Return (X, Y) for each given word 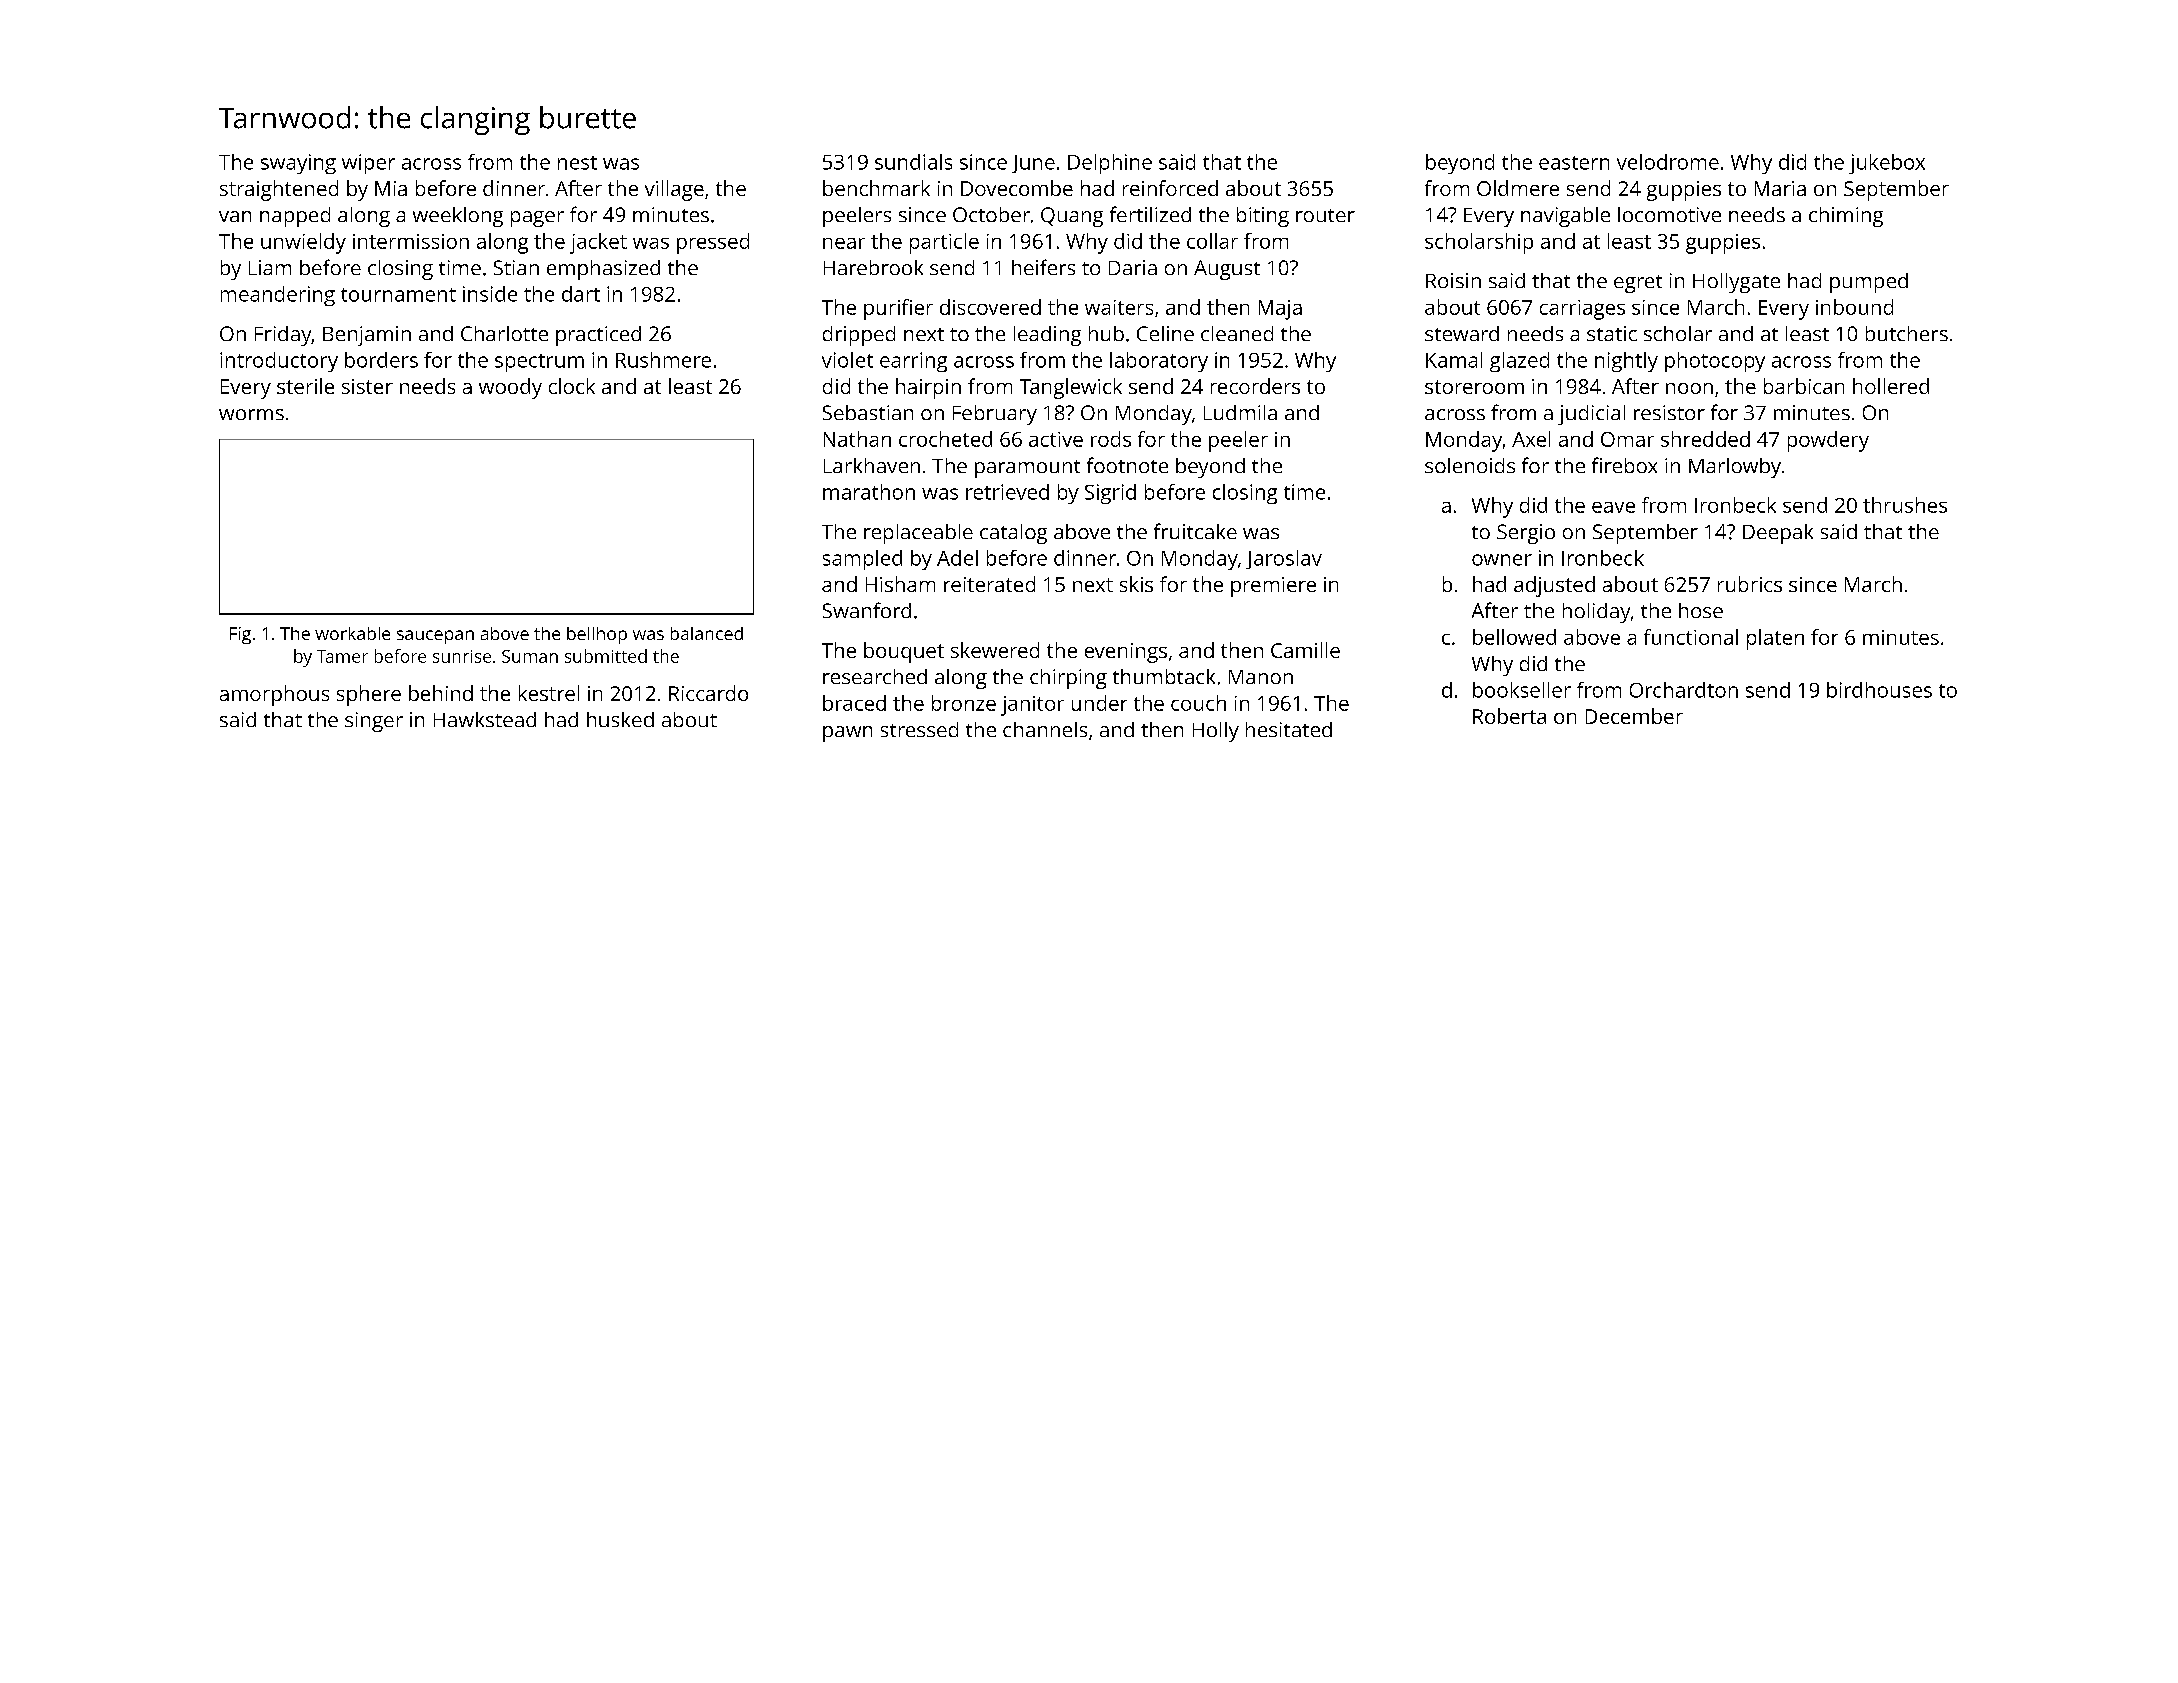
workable (352, 633)
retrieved (1007, 492)
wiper (368, 164)
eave (1613, 507)
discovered (990, 307)
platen (1775, 639)
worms (251, 414)
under (1099, 703)
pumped (1869, 283)
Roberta (1509, 716)
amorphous (274, 695)
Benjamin (367, 336)
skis (1136, 584)
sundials (913, 162)
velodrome (1668, 162)
